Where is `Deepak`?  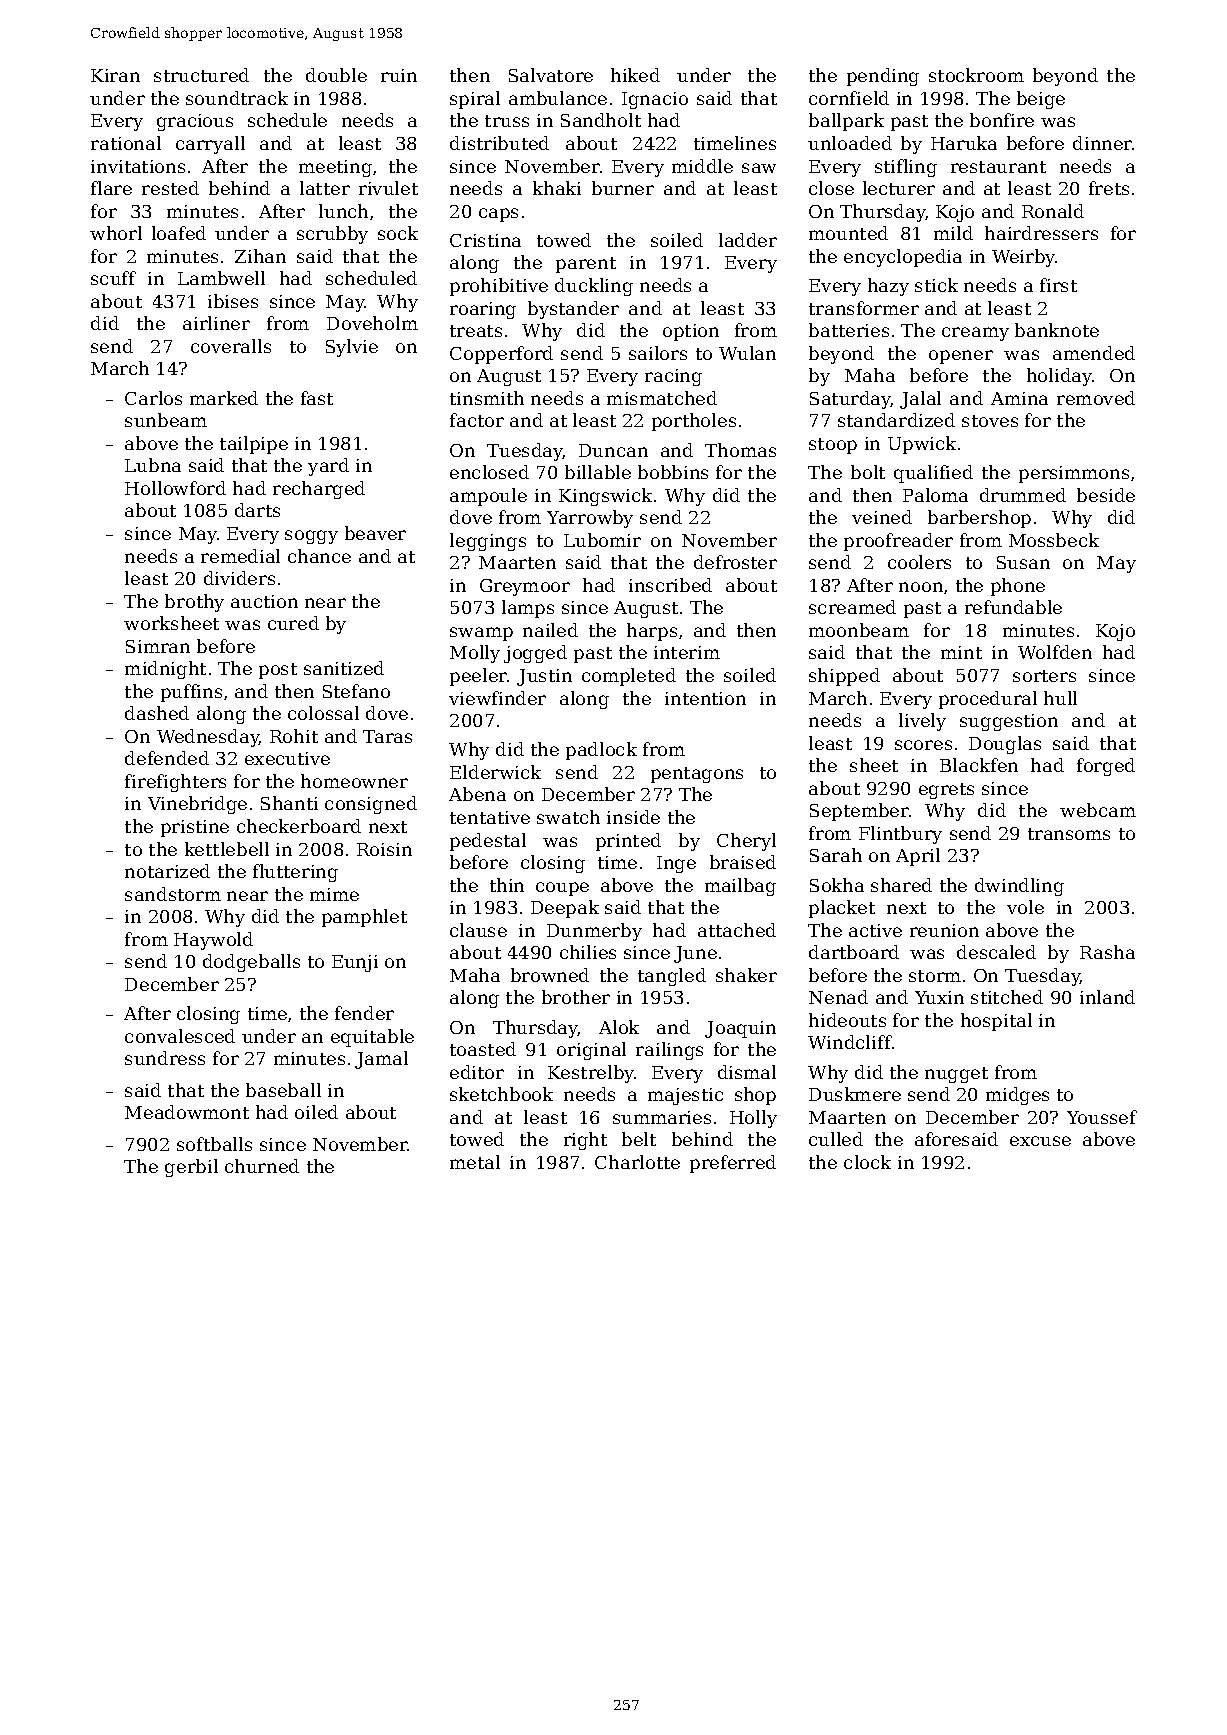
Deepak is located at coordinates (565, 909).
